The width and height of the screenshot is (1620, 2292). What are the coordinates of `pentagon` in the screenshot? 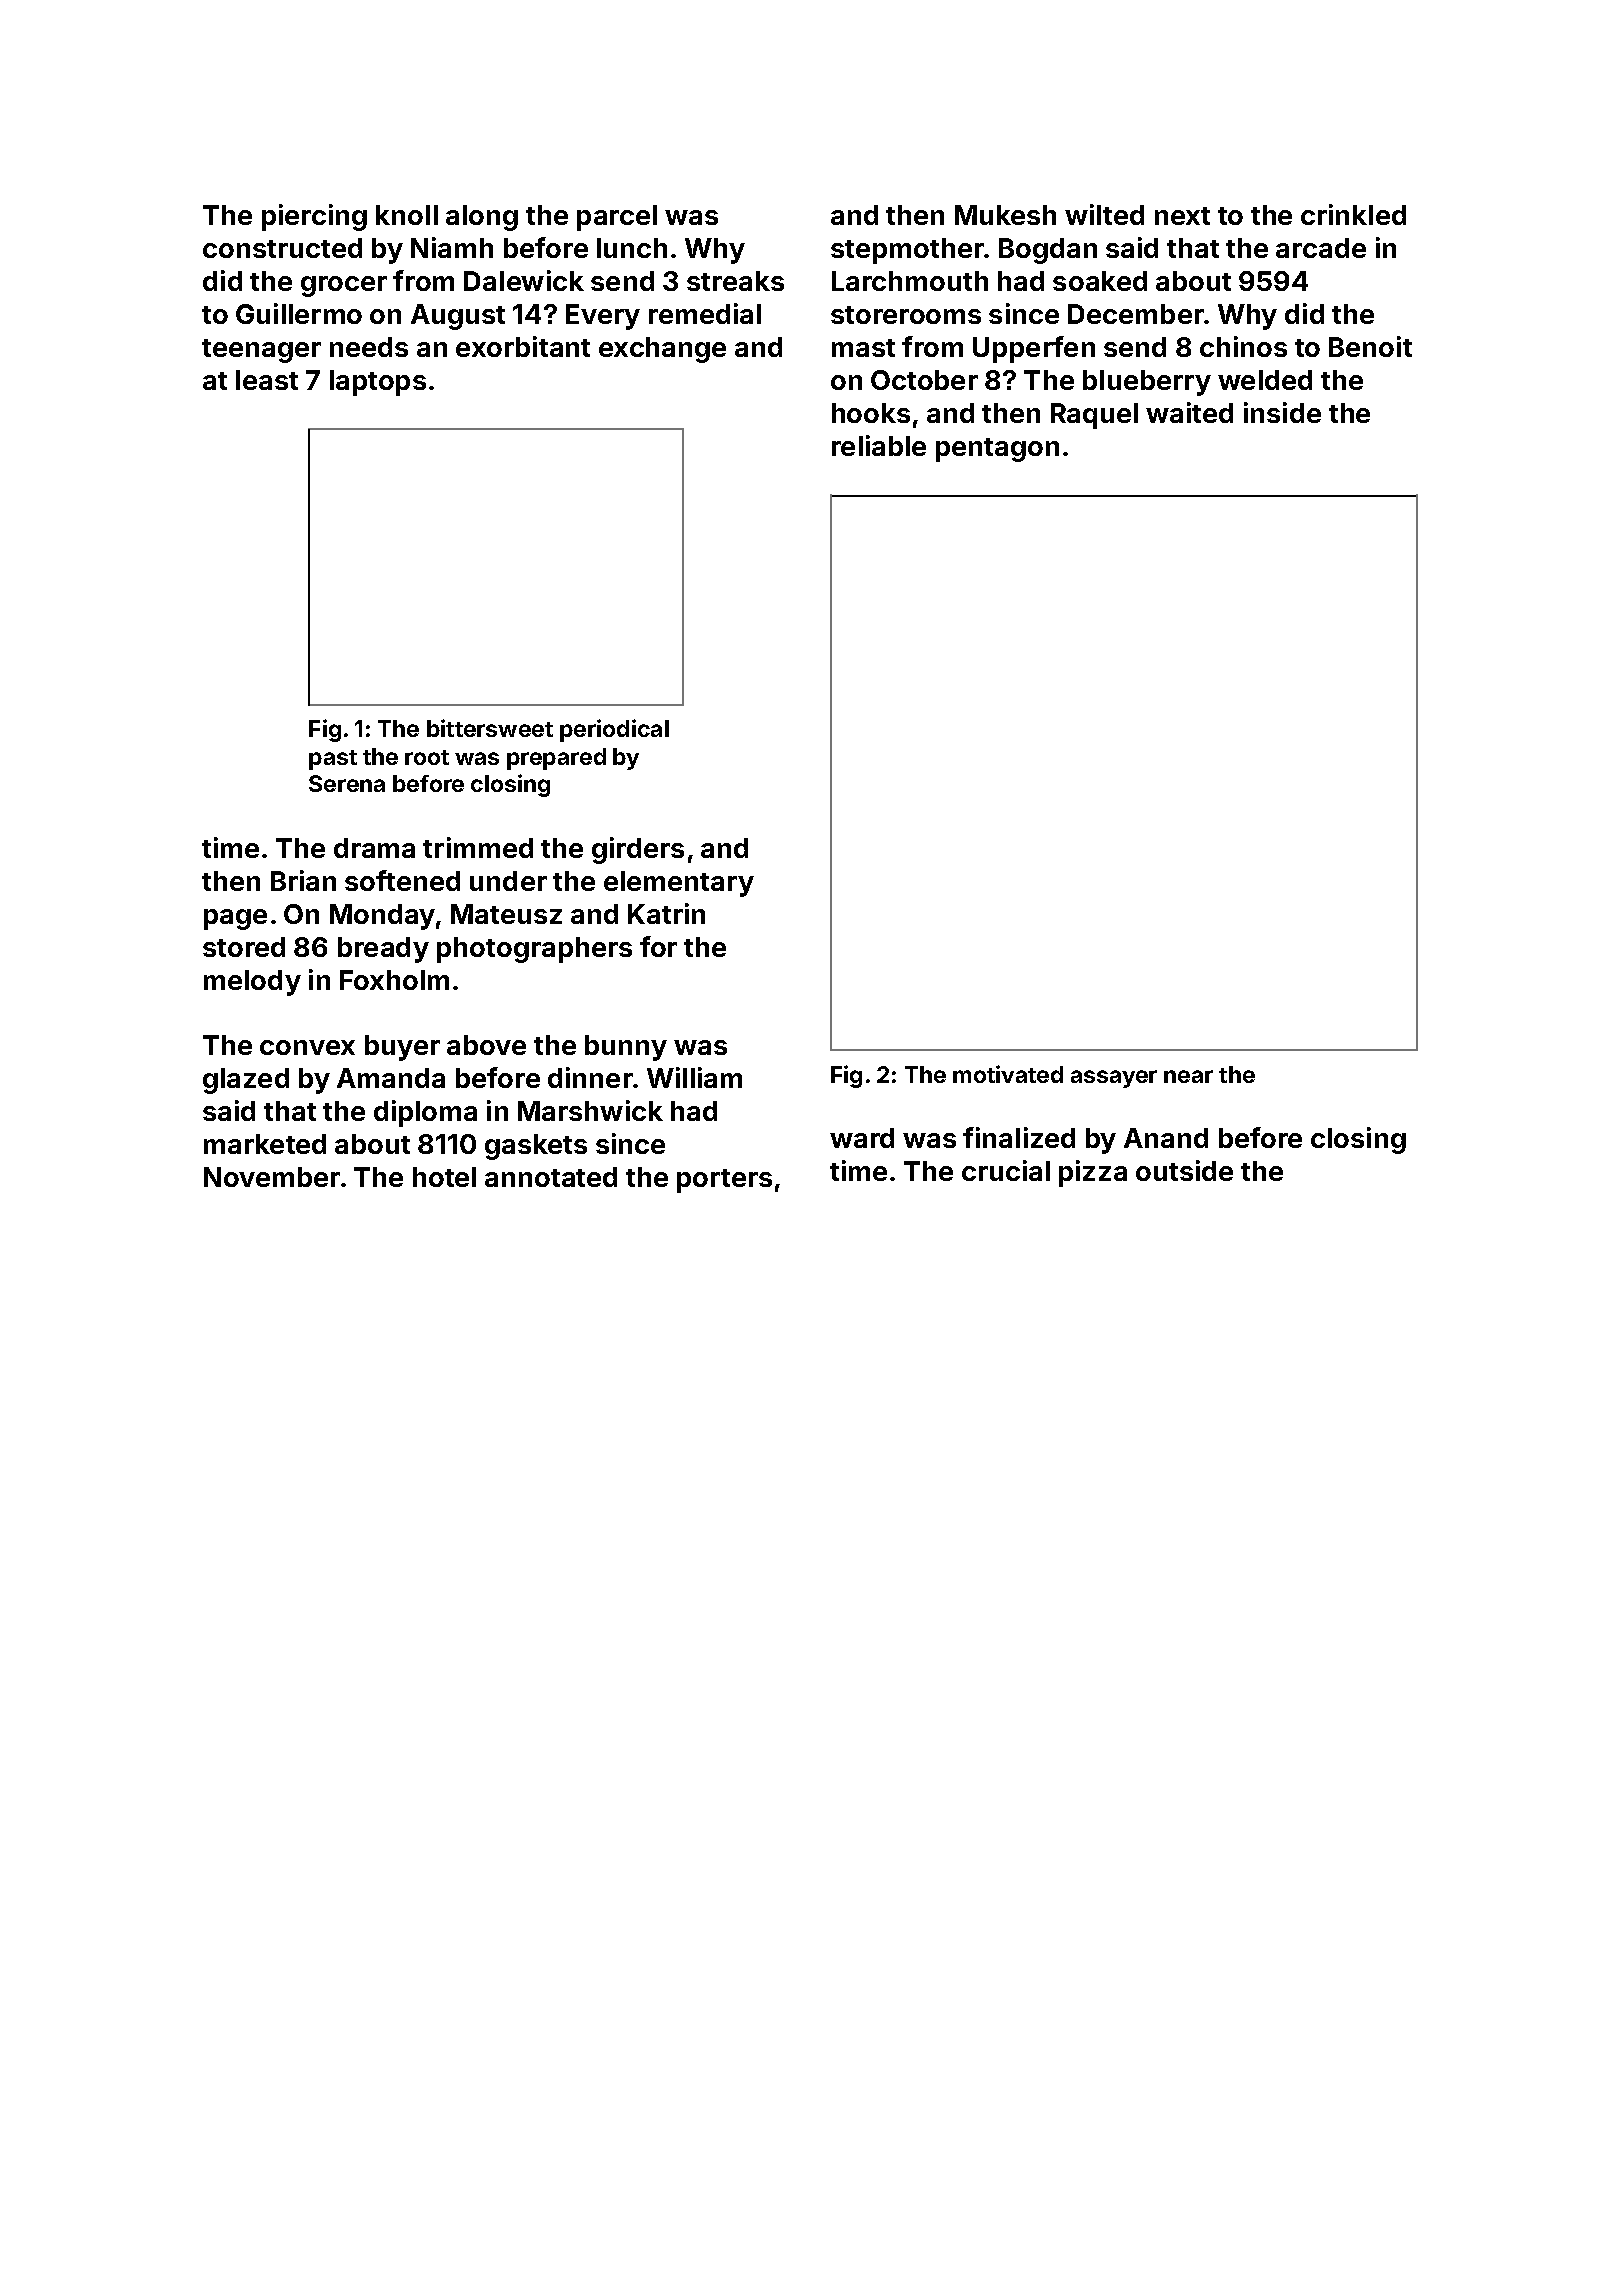 It's located at (997, 450).
